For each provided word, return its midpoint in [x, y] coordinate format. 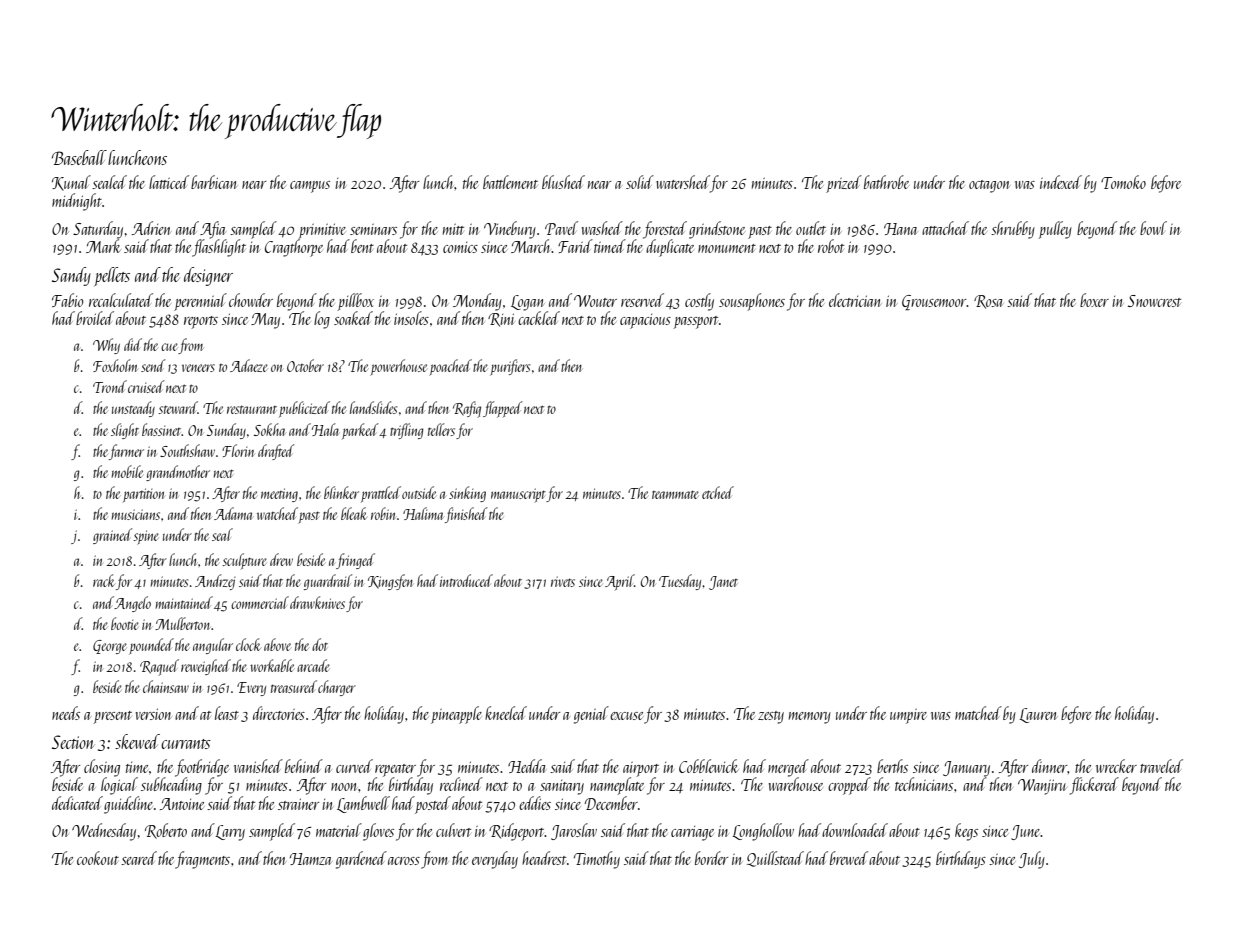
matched [978, 713]
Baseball [79, 157]
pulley [1055, 230]
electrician [854, 300]
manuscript [518, 495]
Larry [230, 833]
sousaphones [752, 302]
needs [66, 713]
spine [146, 537]
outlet [811, 228]
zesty [771, 717]
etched [718, 492]
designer [208, 276]
